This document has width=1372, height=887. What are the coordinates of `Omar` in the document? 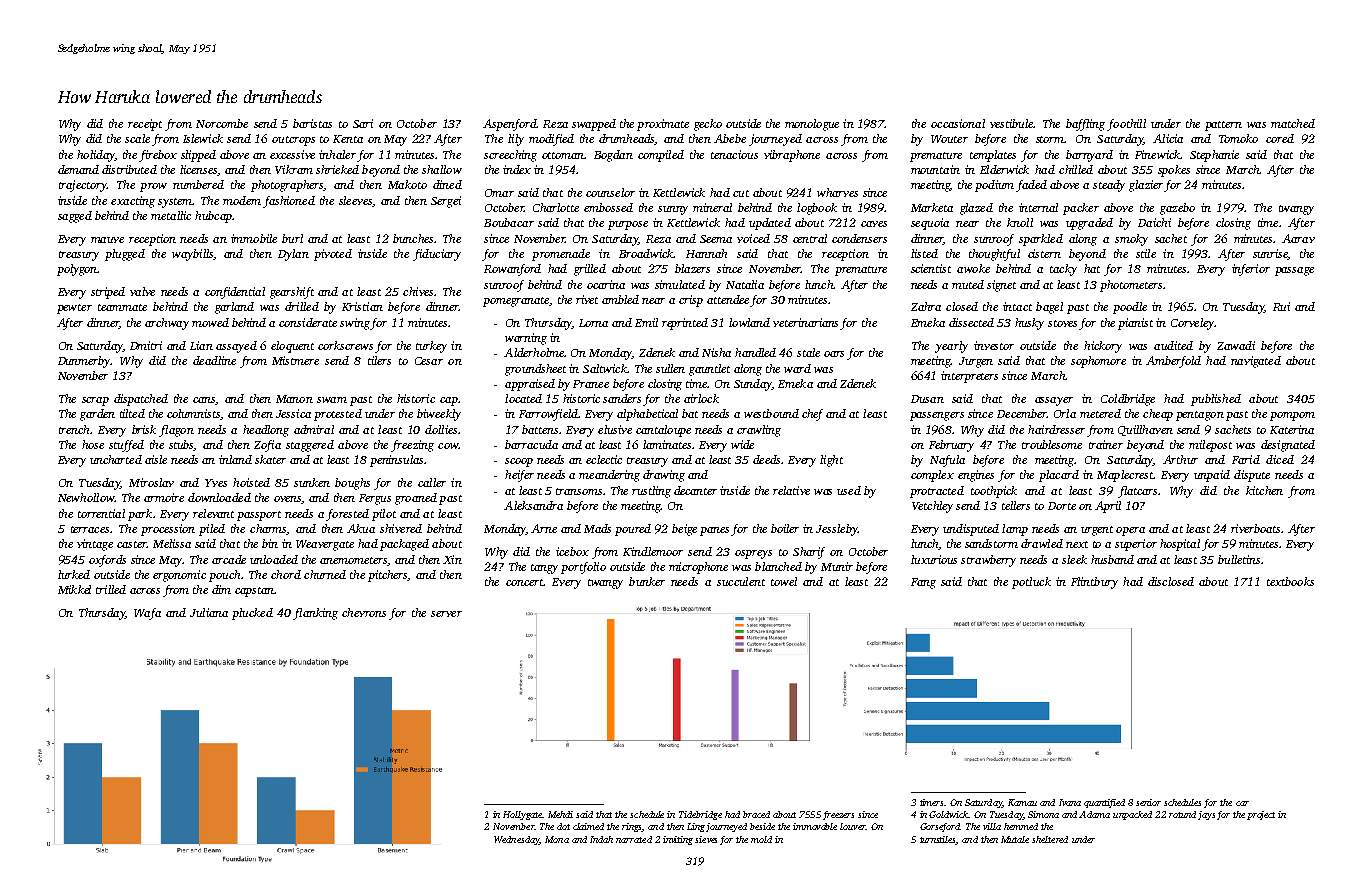 It's located at (499, 193).
